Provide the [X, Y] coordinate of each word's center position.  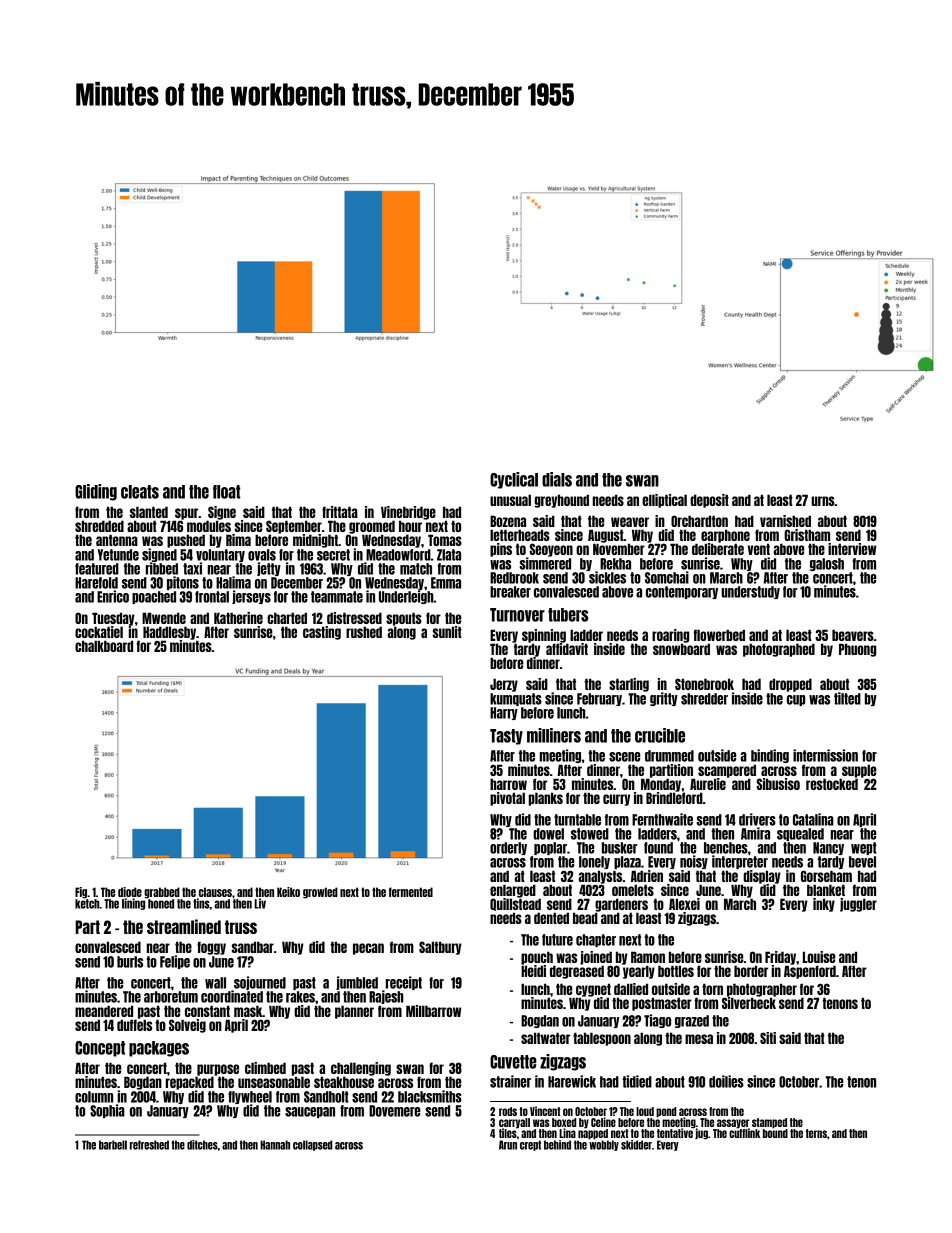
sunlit [447, 632]
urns [823, 501]
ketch [87, 904]
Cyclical [514, 480]
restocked [832, 784]
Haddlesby [169, 633]
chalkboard [104, 646]
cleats [140, 492]
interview [852, 549]
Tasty [506, 737]
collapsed [312, 1145]
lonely [594, 862]
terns [816, 1133]
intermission [825, 755]
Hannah [275, 1145]
